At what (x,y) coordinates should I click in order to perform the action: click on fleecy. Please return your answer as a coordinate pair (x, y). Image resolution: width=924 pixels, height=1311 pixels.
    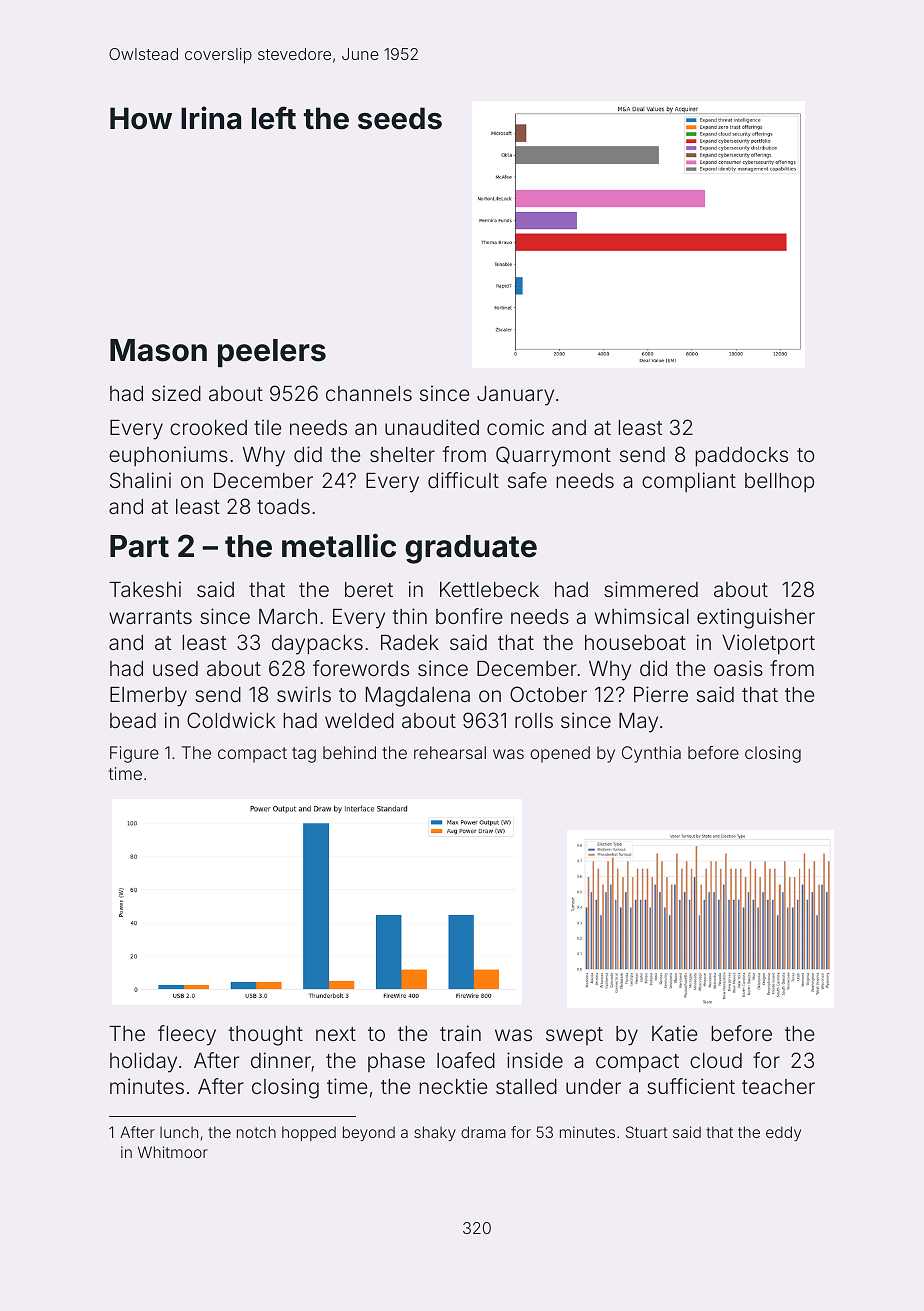
    Looking at the image, I should click on (187, 1035).
